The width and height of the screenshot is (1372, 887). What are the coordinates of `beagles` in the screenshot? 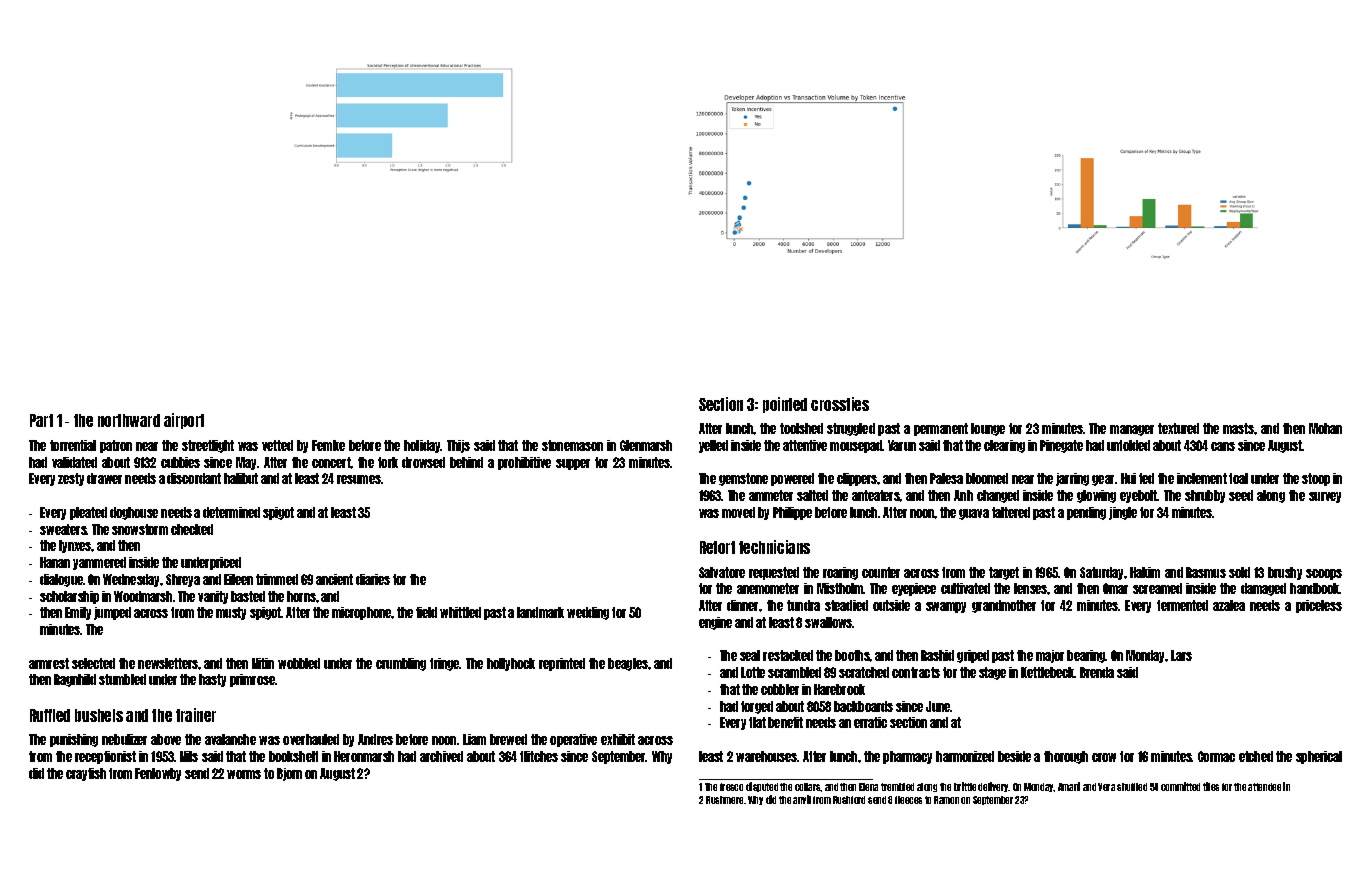 It's located at (628, 664).
